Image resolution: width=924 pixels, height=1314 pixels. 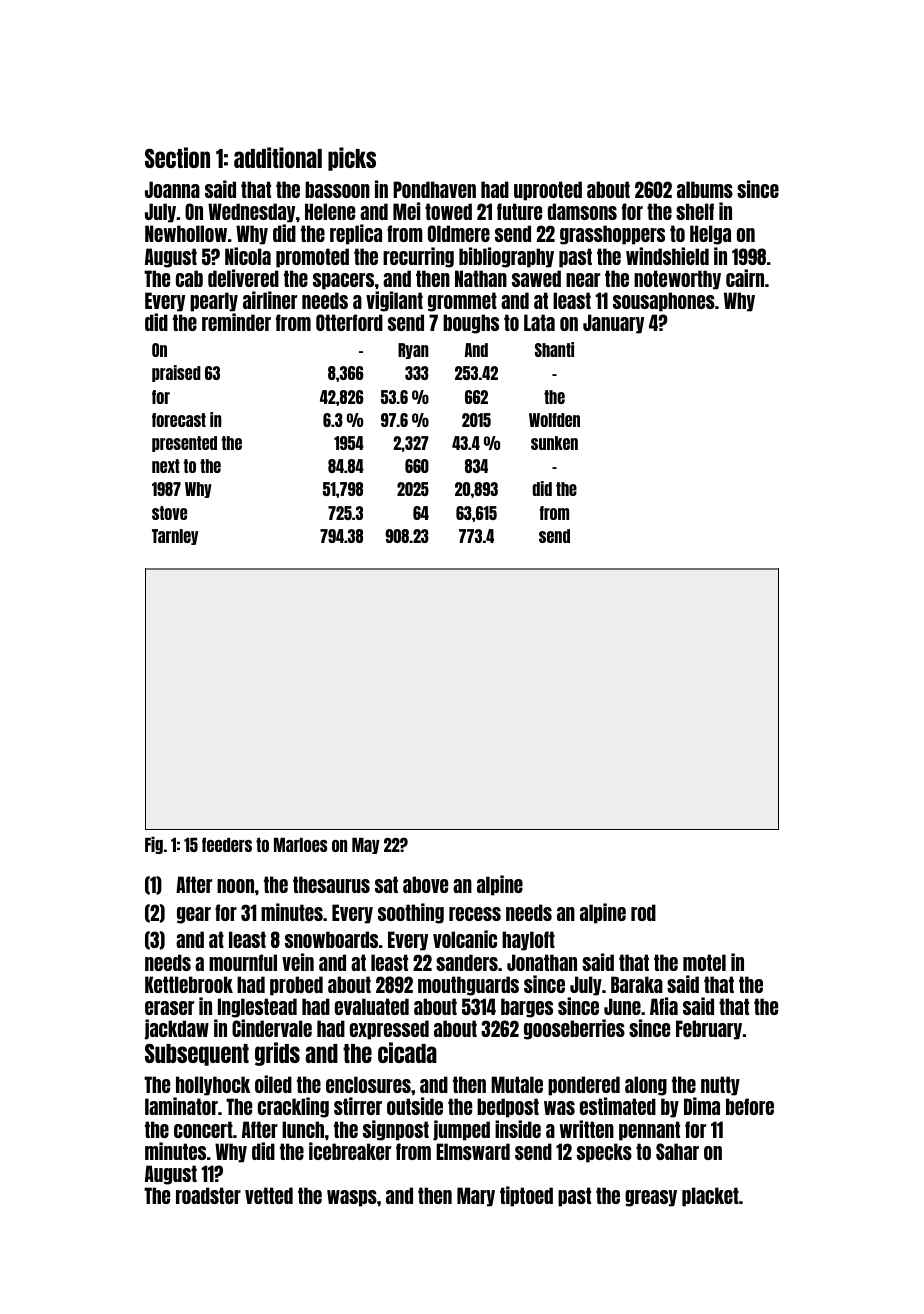 What do you see at coordinates (704, 962) in the document?
I see `motel` at bounding box center [704, 962].
